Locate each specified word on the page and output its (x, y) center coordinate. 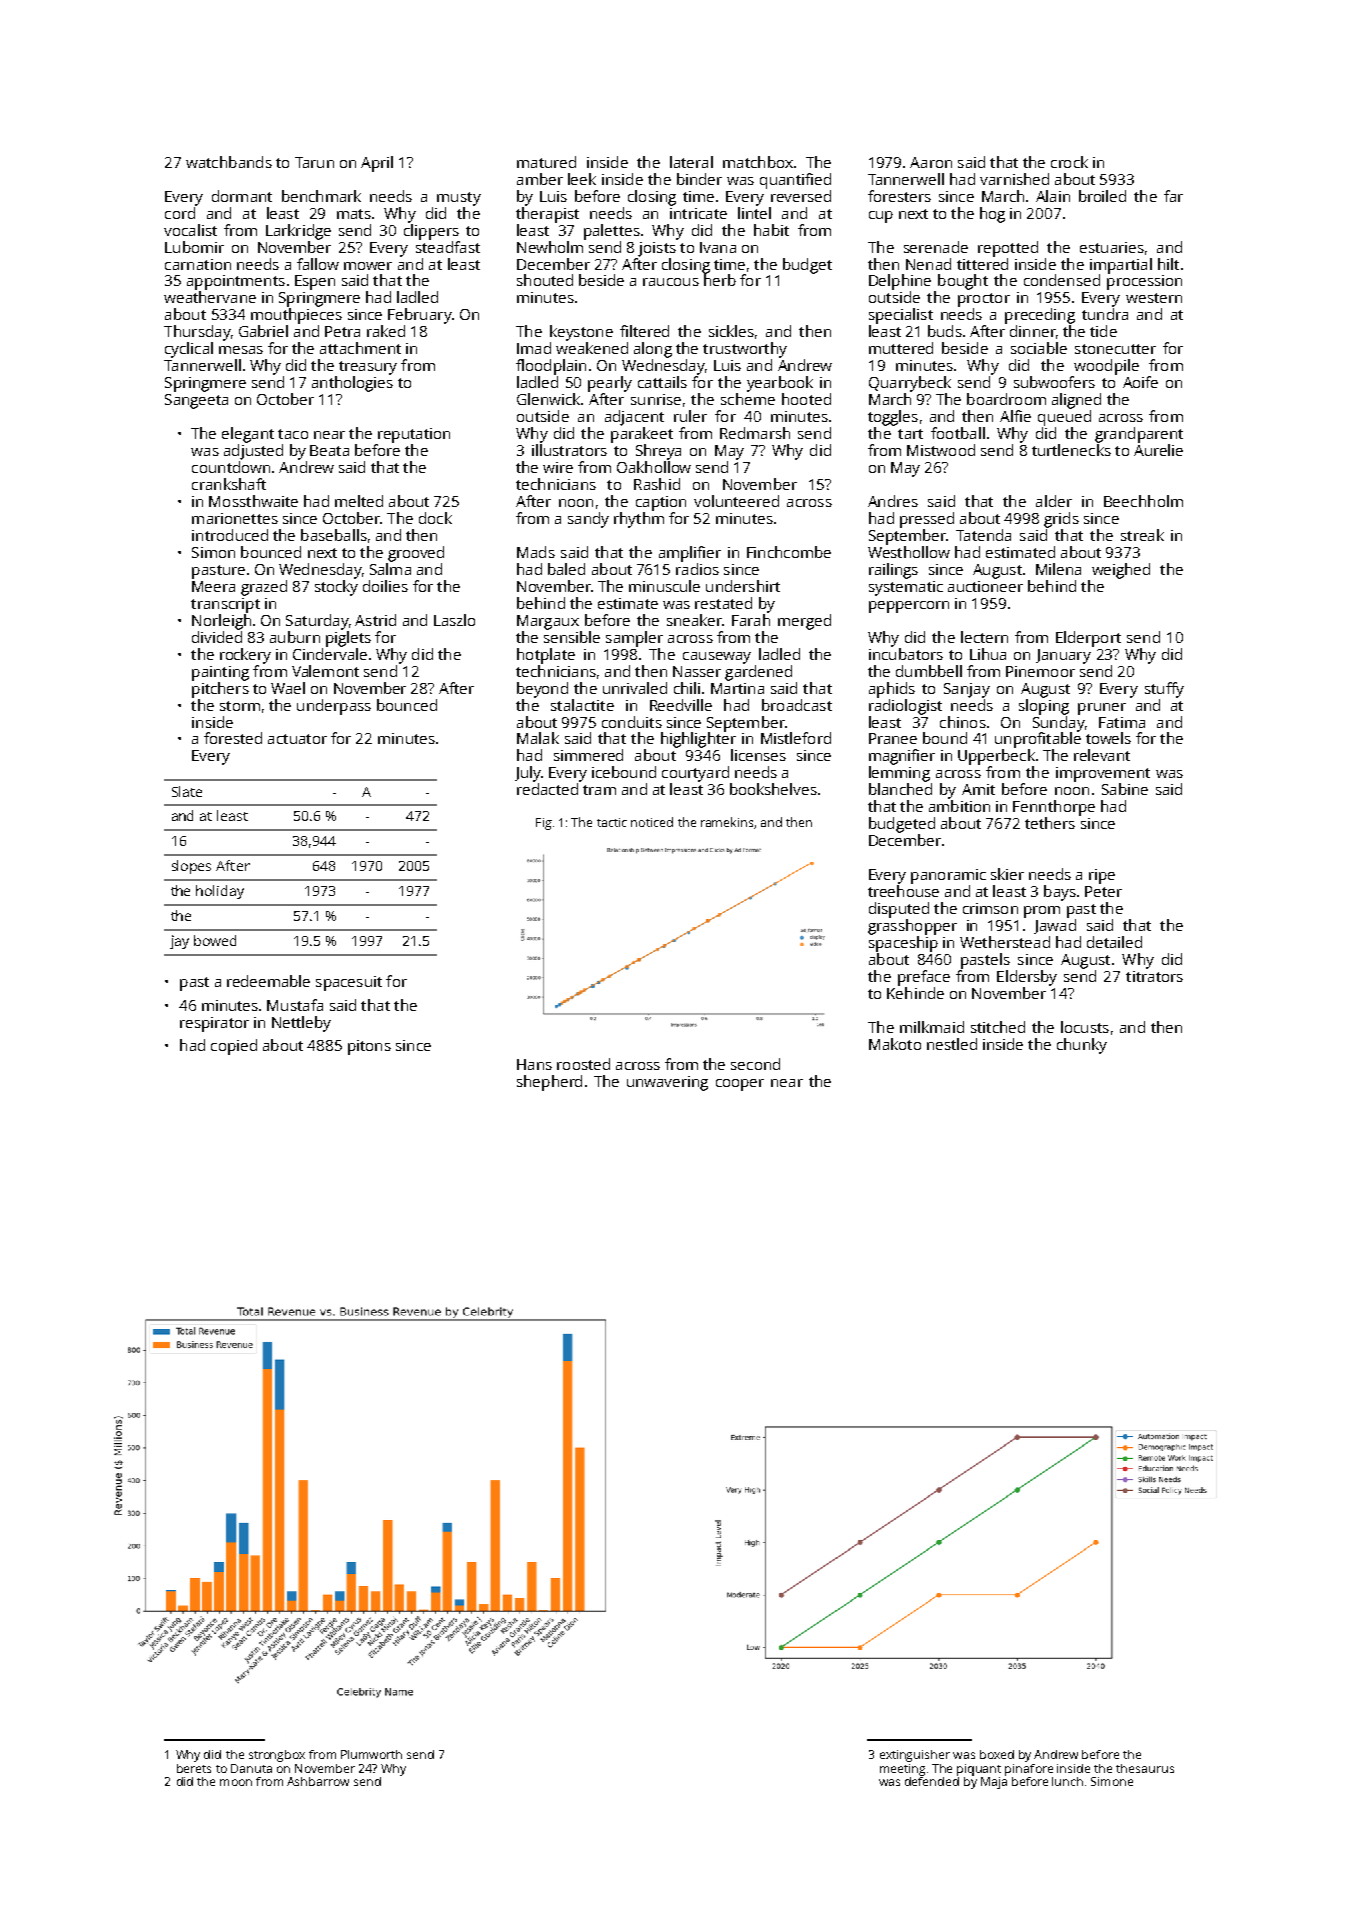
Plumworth (371, 1754)
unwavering (667, 1083)
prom (1042, 912)
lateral (691, 162)
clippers (431, 232)
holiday (220, 892)
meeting (902, 1770)
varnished (1014, 179)
